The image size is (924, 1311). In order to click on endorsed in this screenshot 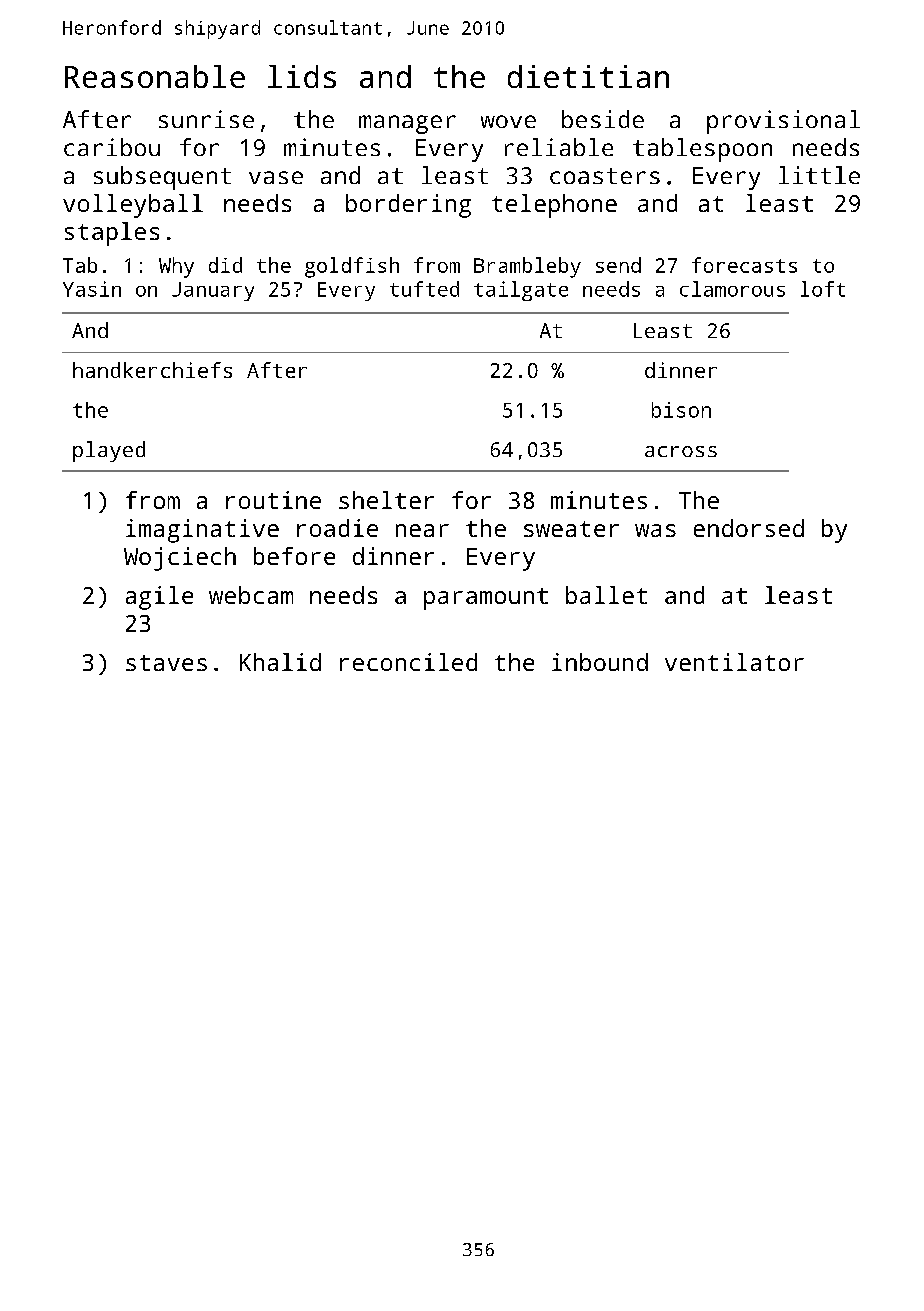, I will do `click(749, 528)`.
